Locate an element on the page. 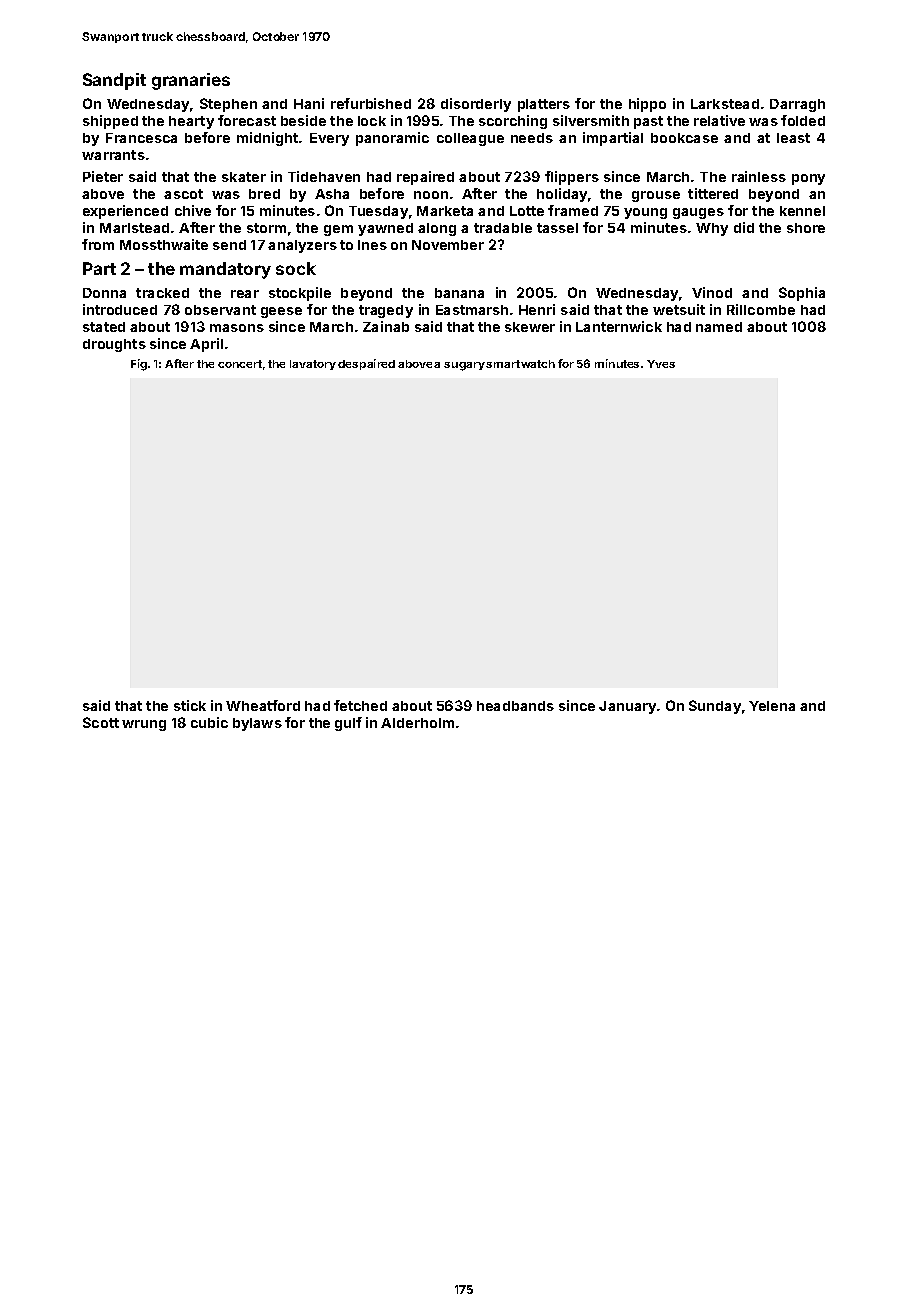  tradable is located at coordinates (503, 228).
